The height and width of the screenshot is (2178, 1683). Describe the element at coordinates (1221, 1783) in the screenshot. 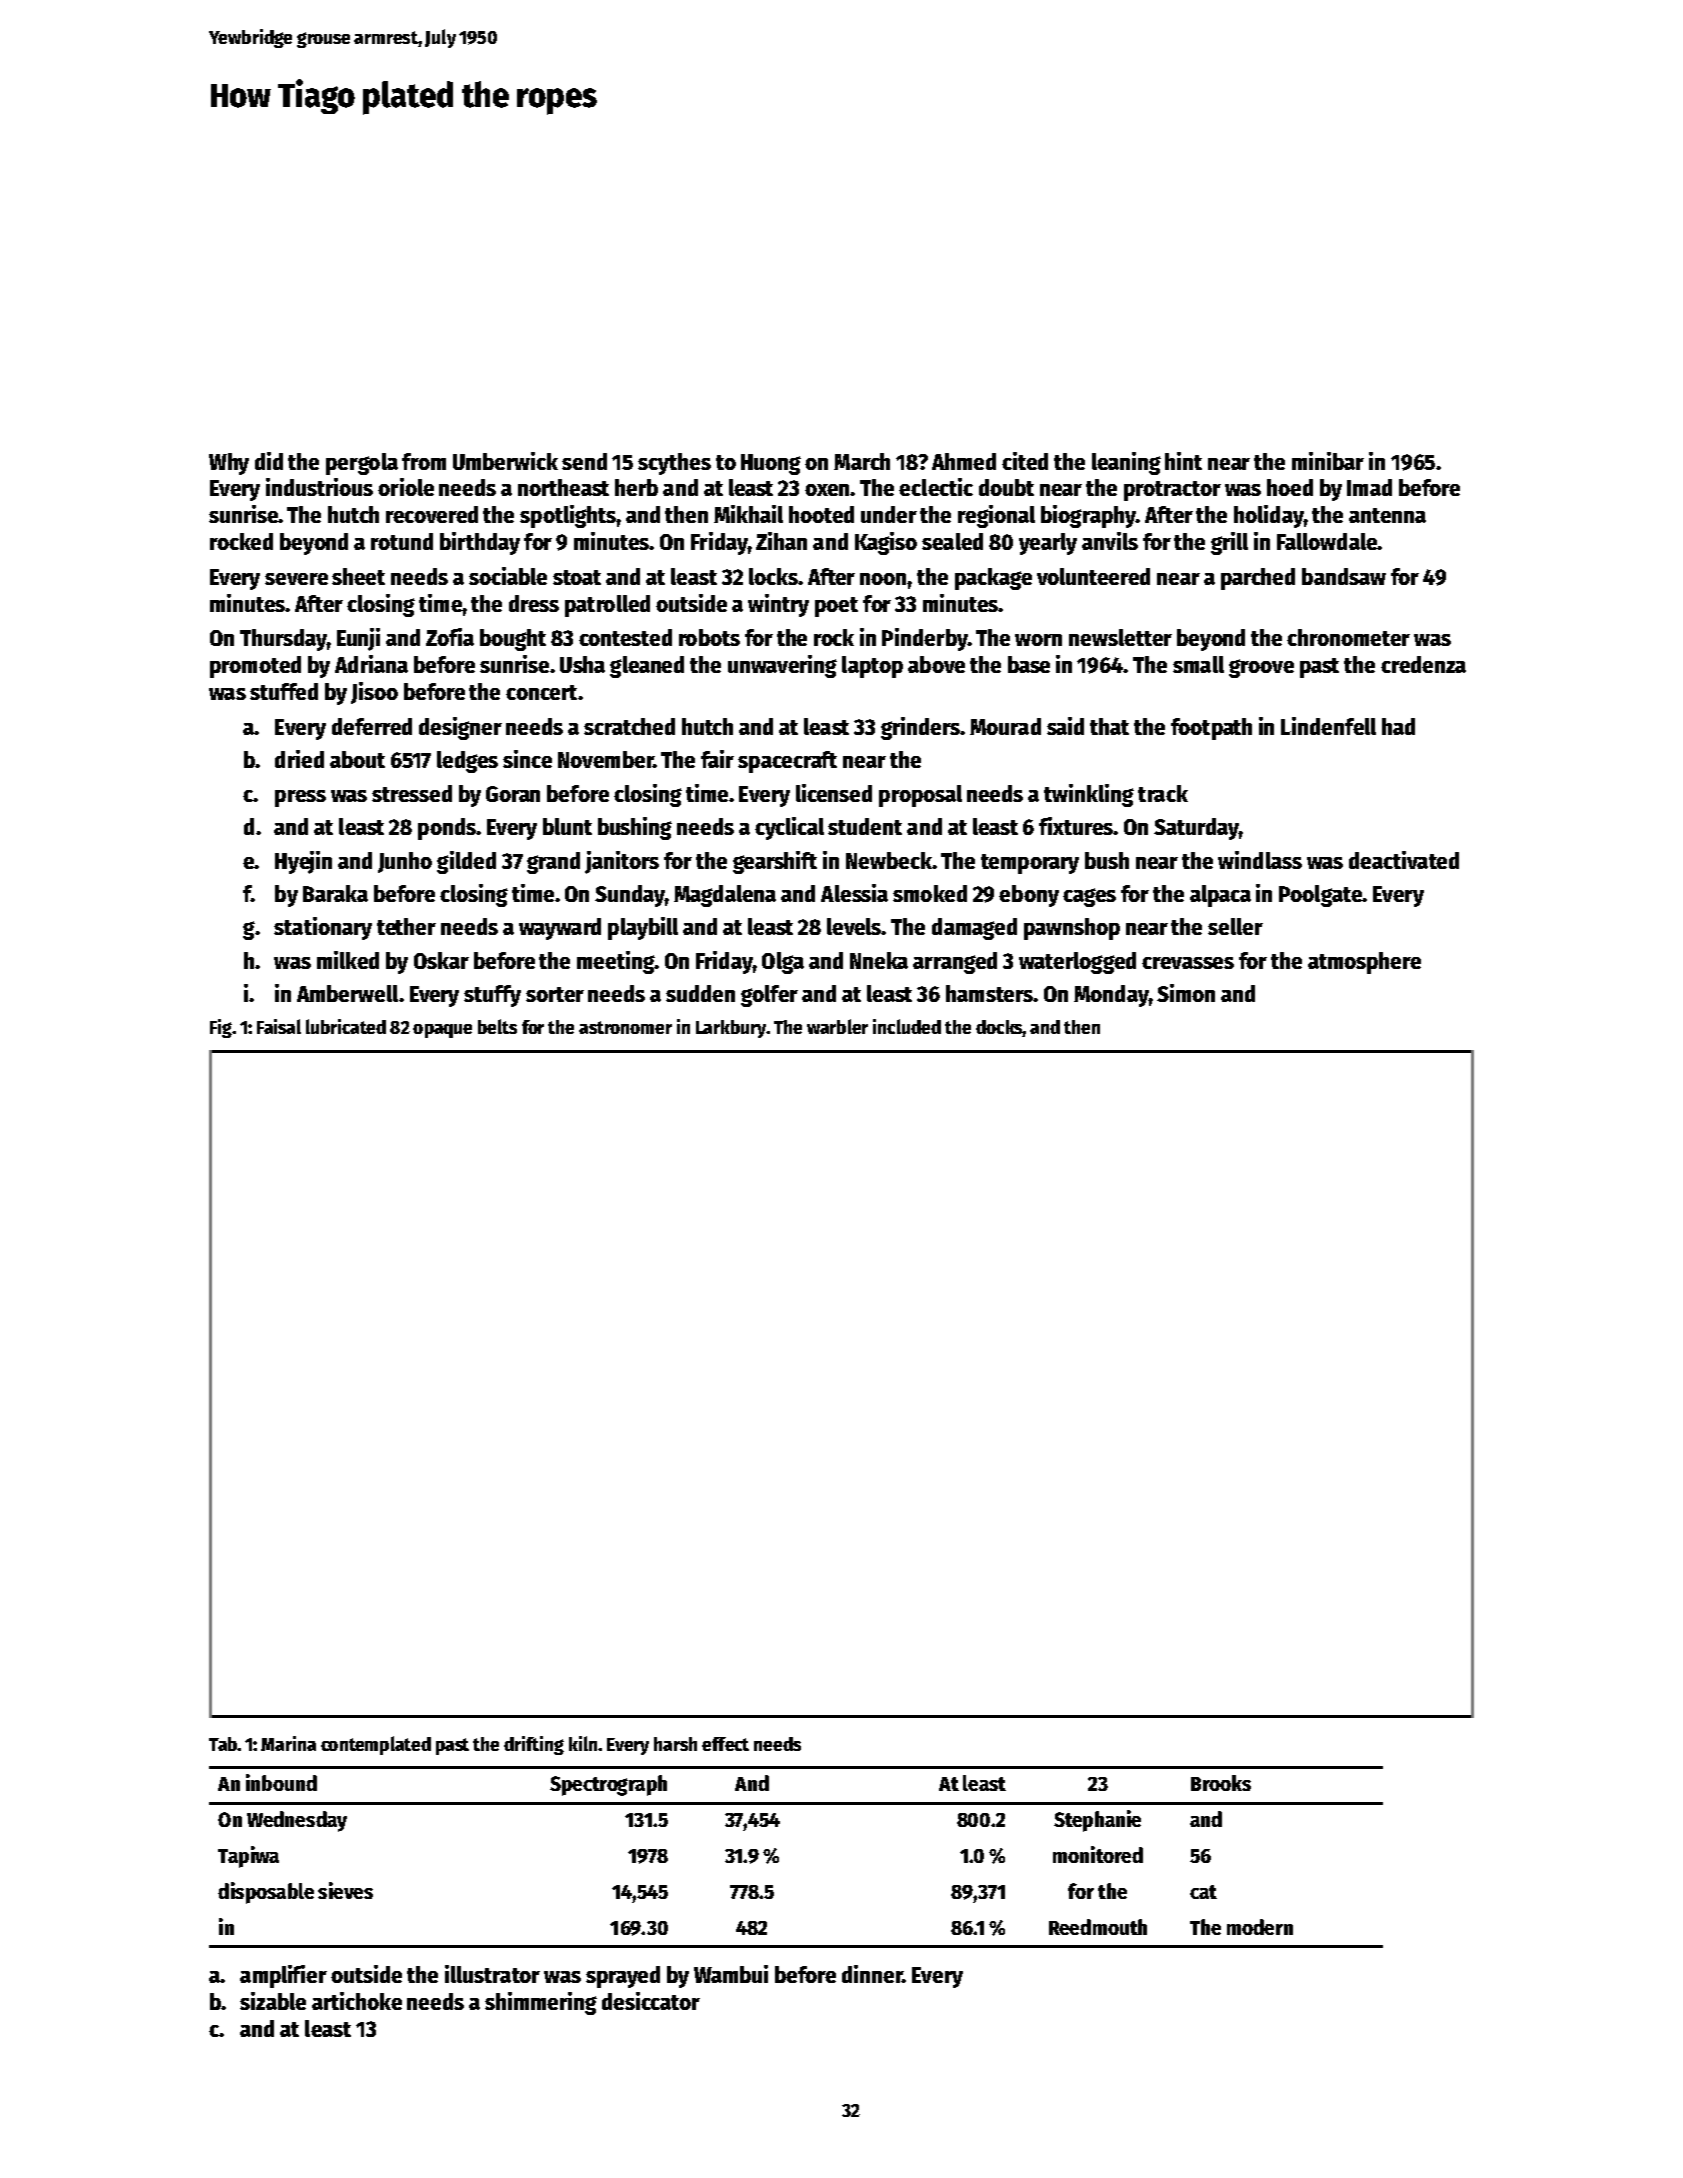

I see `Brooks` at that location.
